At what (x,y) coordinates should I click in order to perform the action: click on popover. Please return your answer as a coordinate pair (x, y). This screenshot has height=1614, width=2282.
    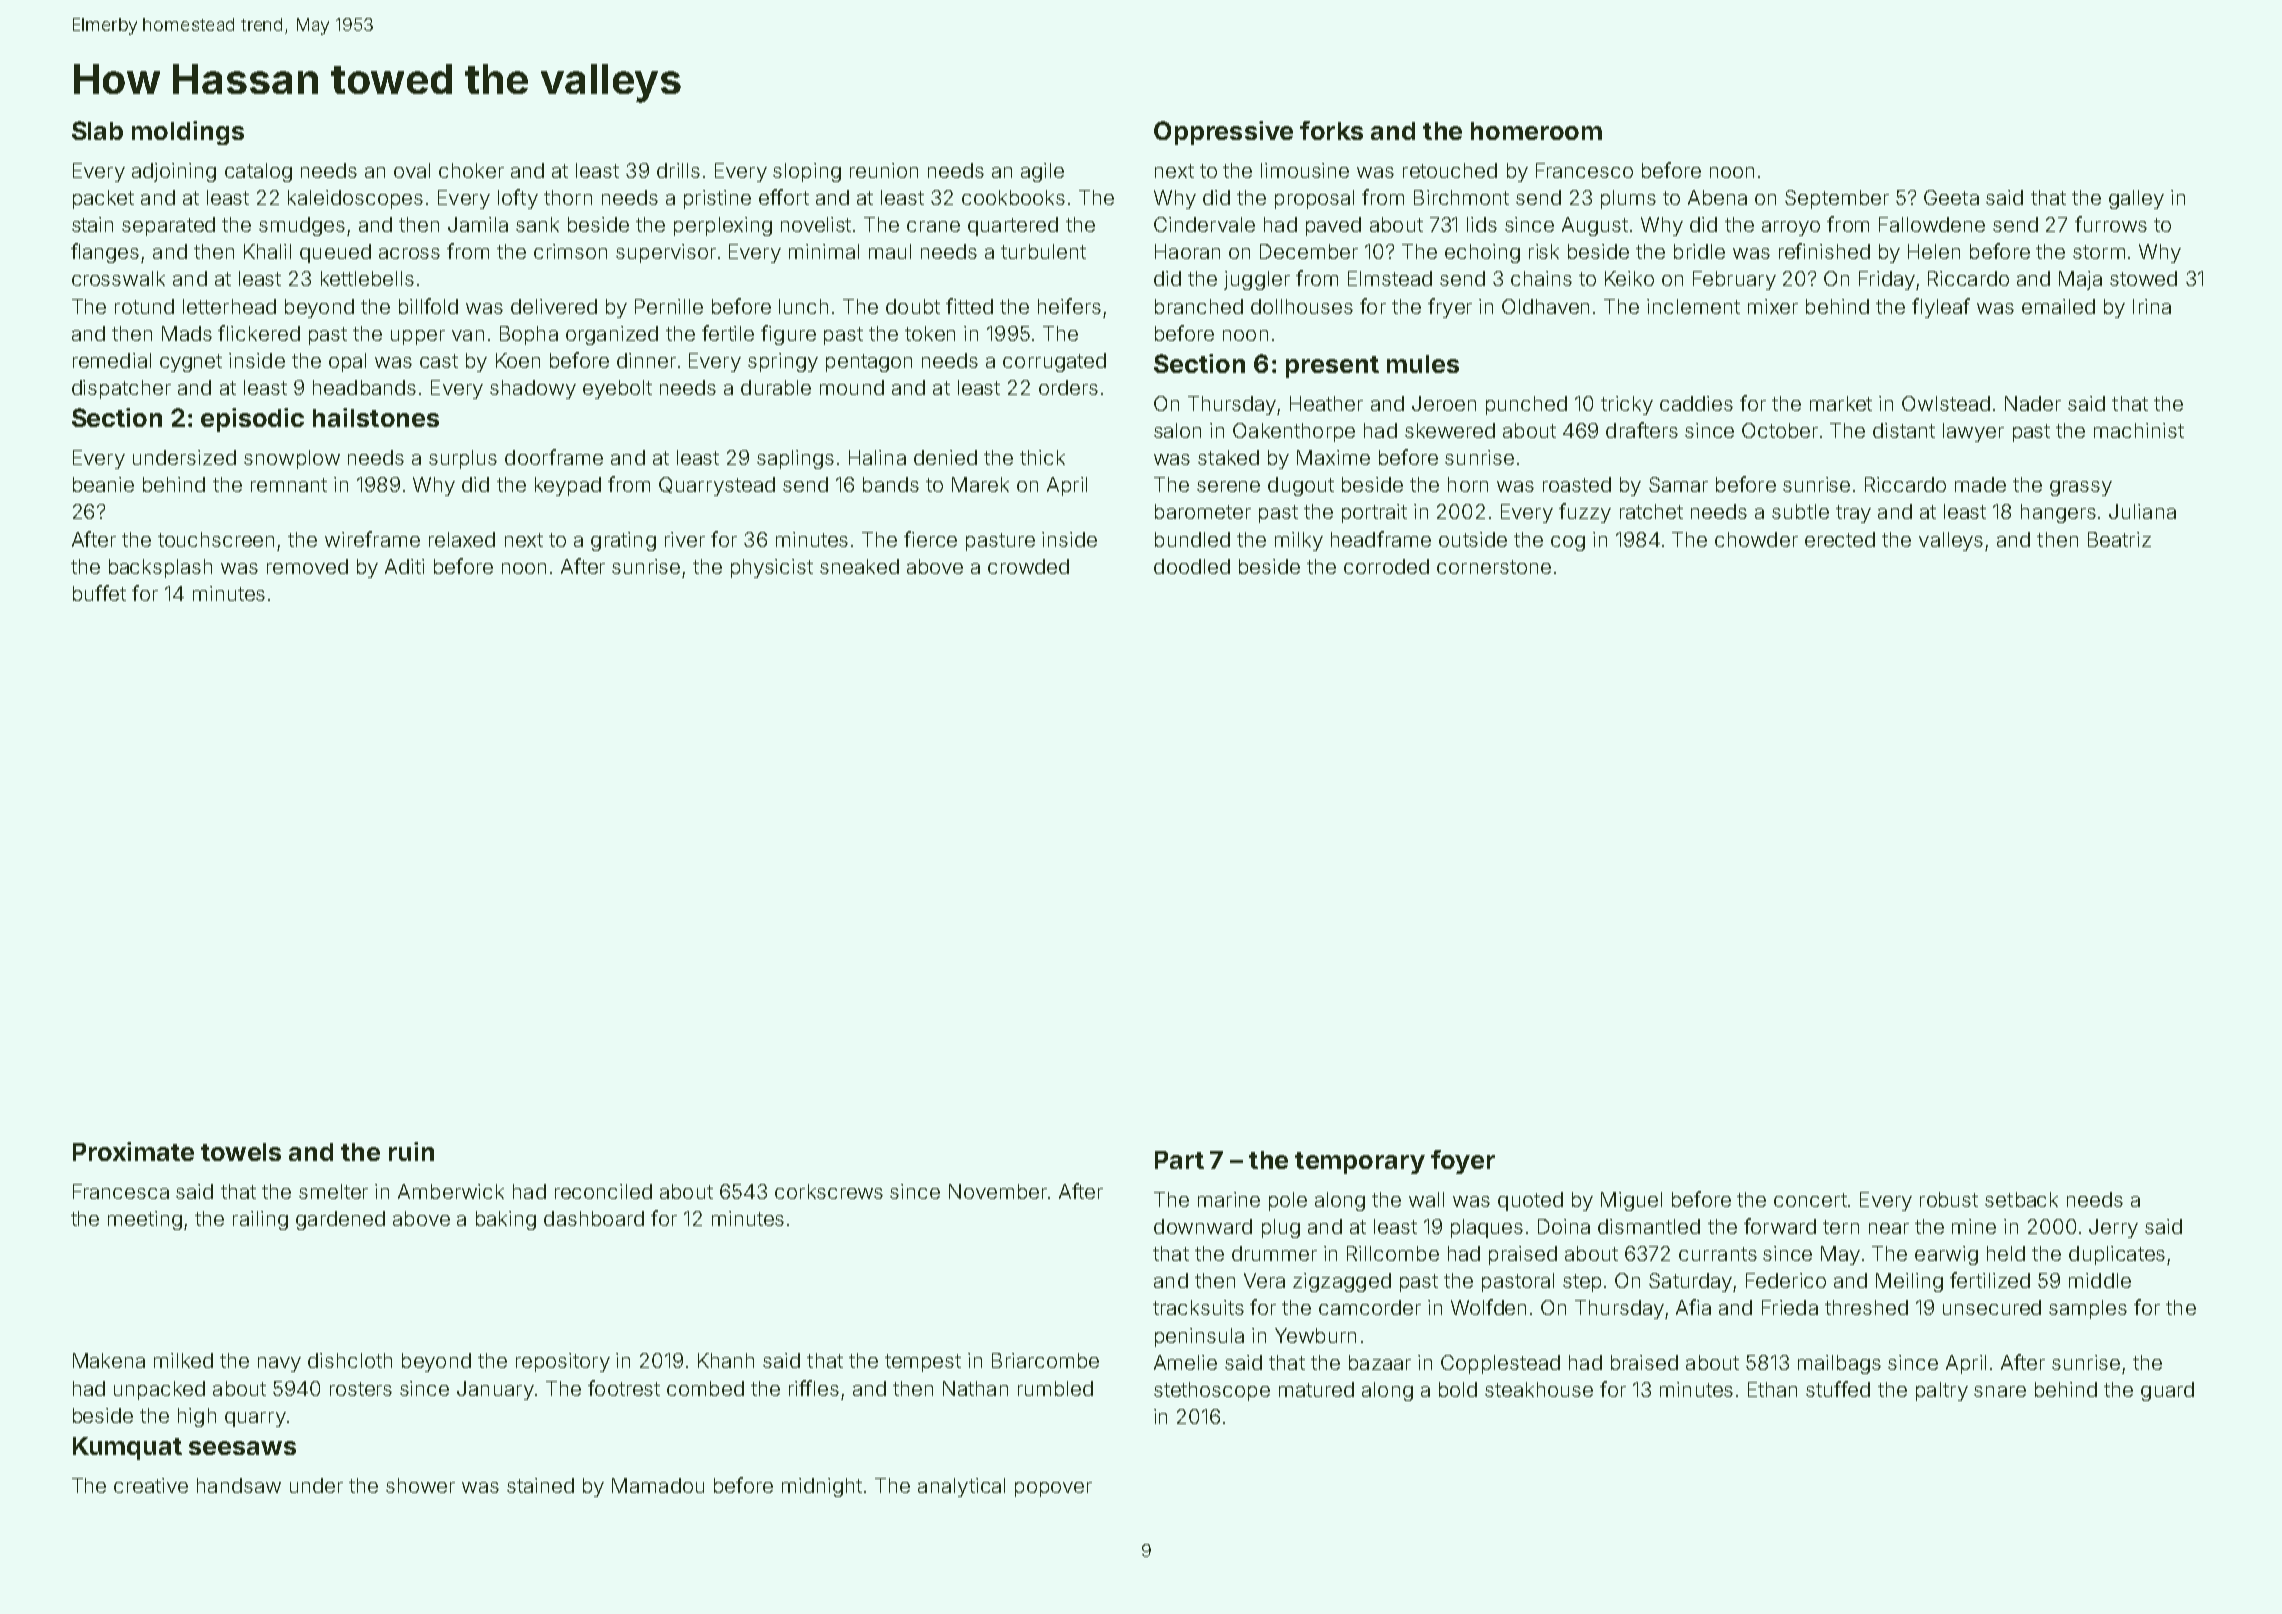
    Looking at the image, I should click on (1053, 1489).
